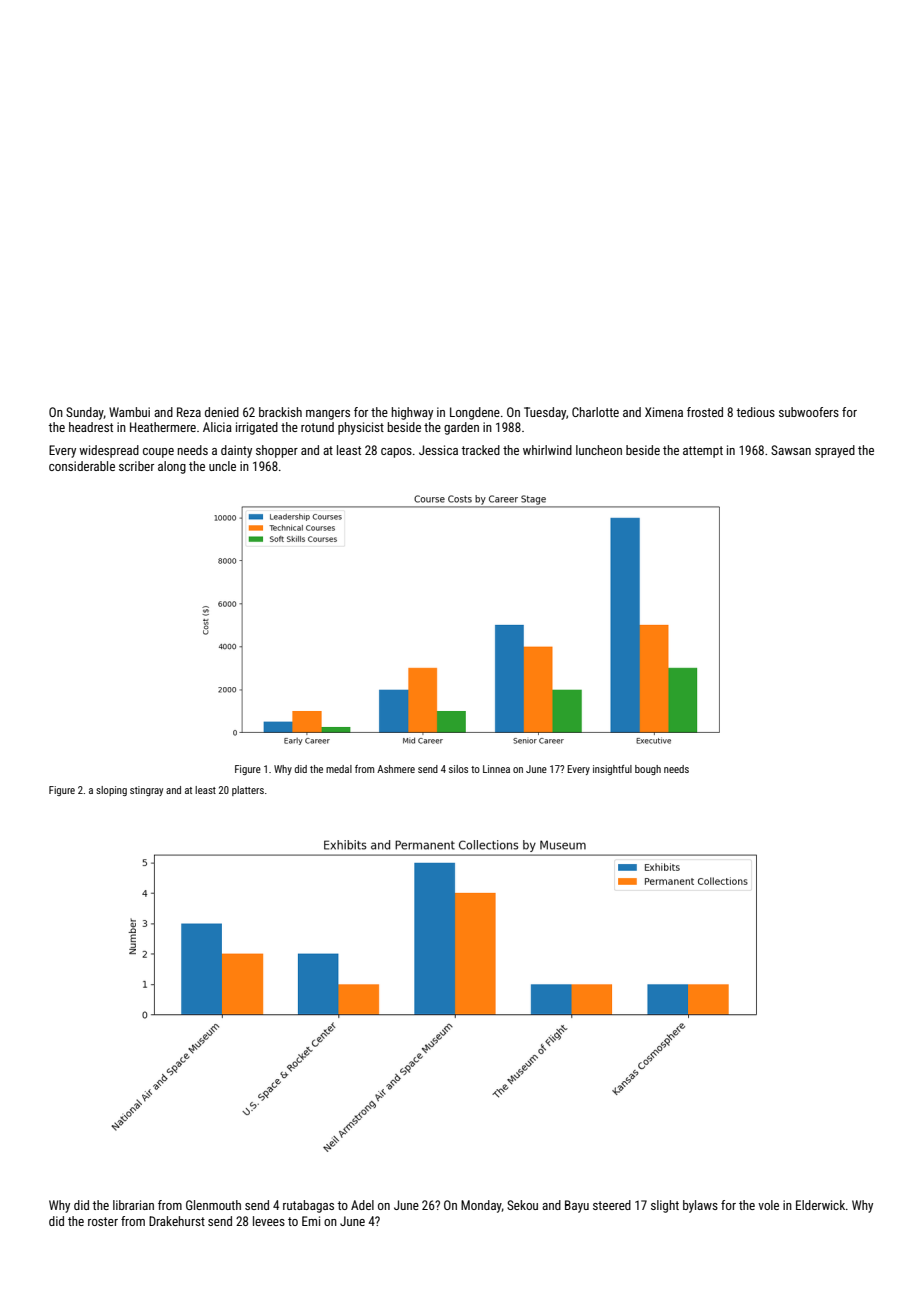  Describe the element at coordinates (103, 1221) in the screenshot. I see `roster` at that location.
